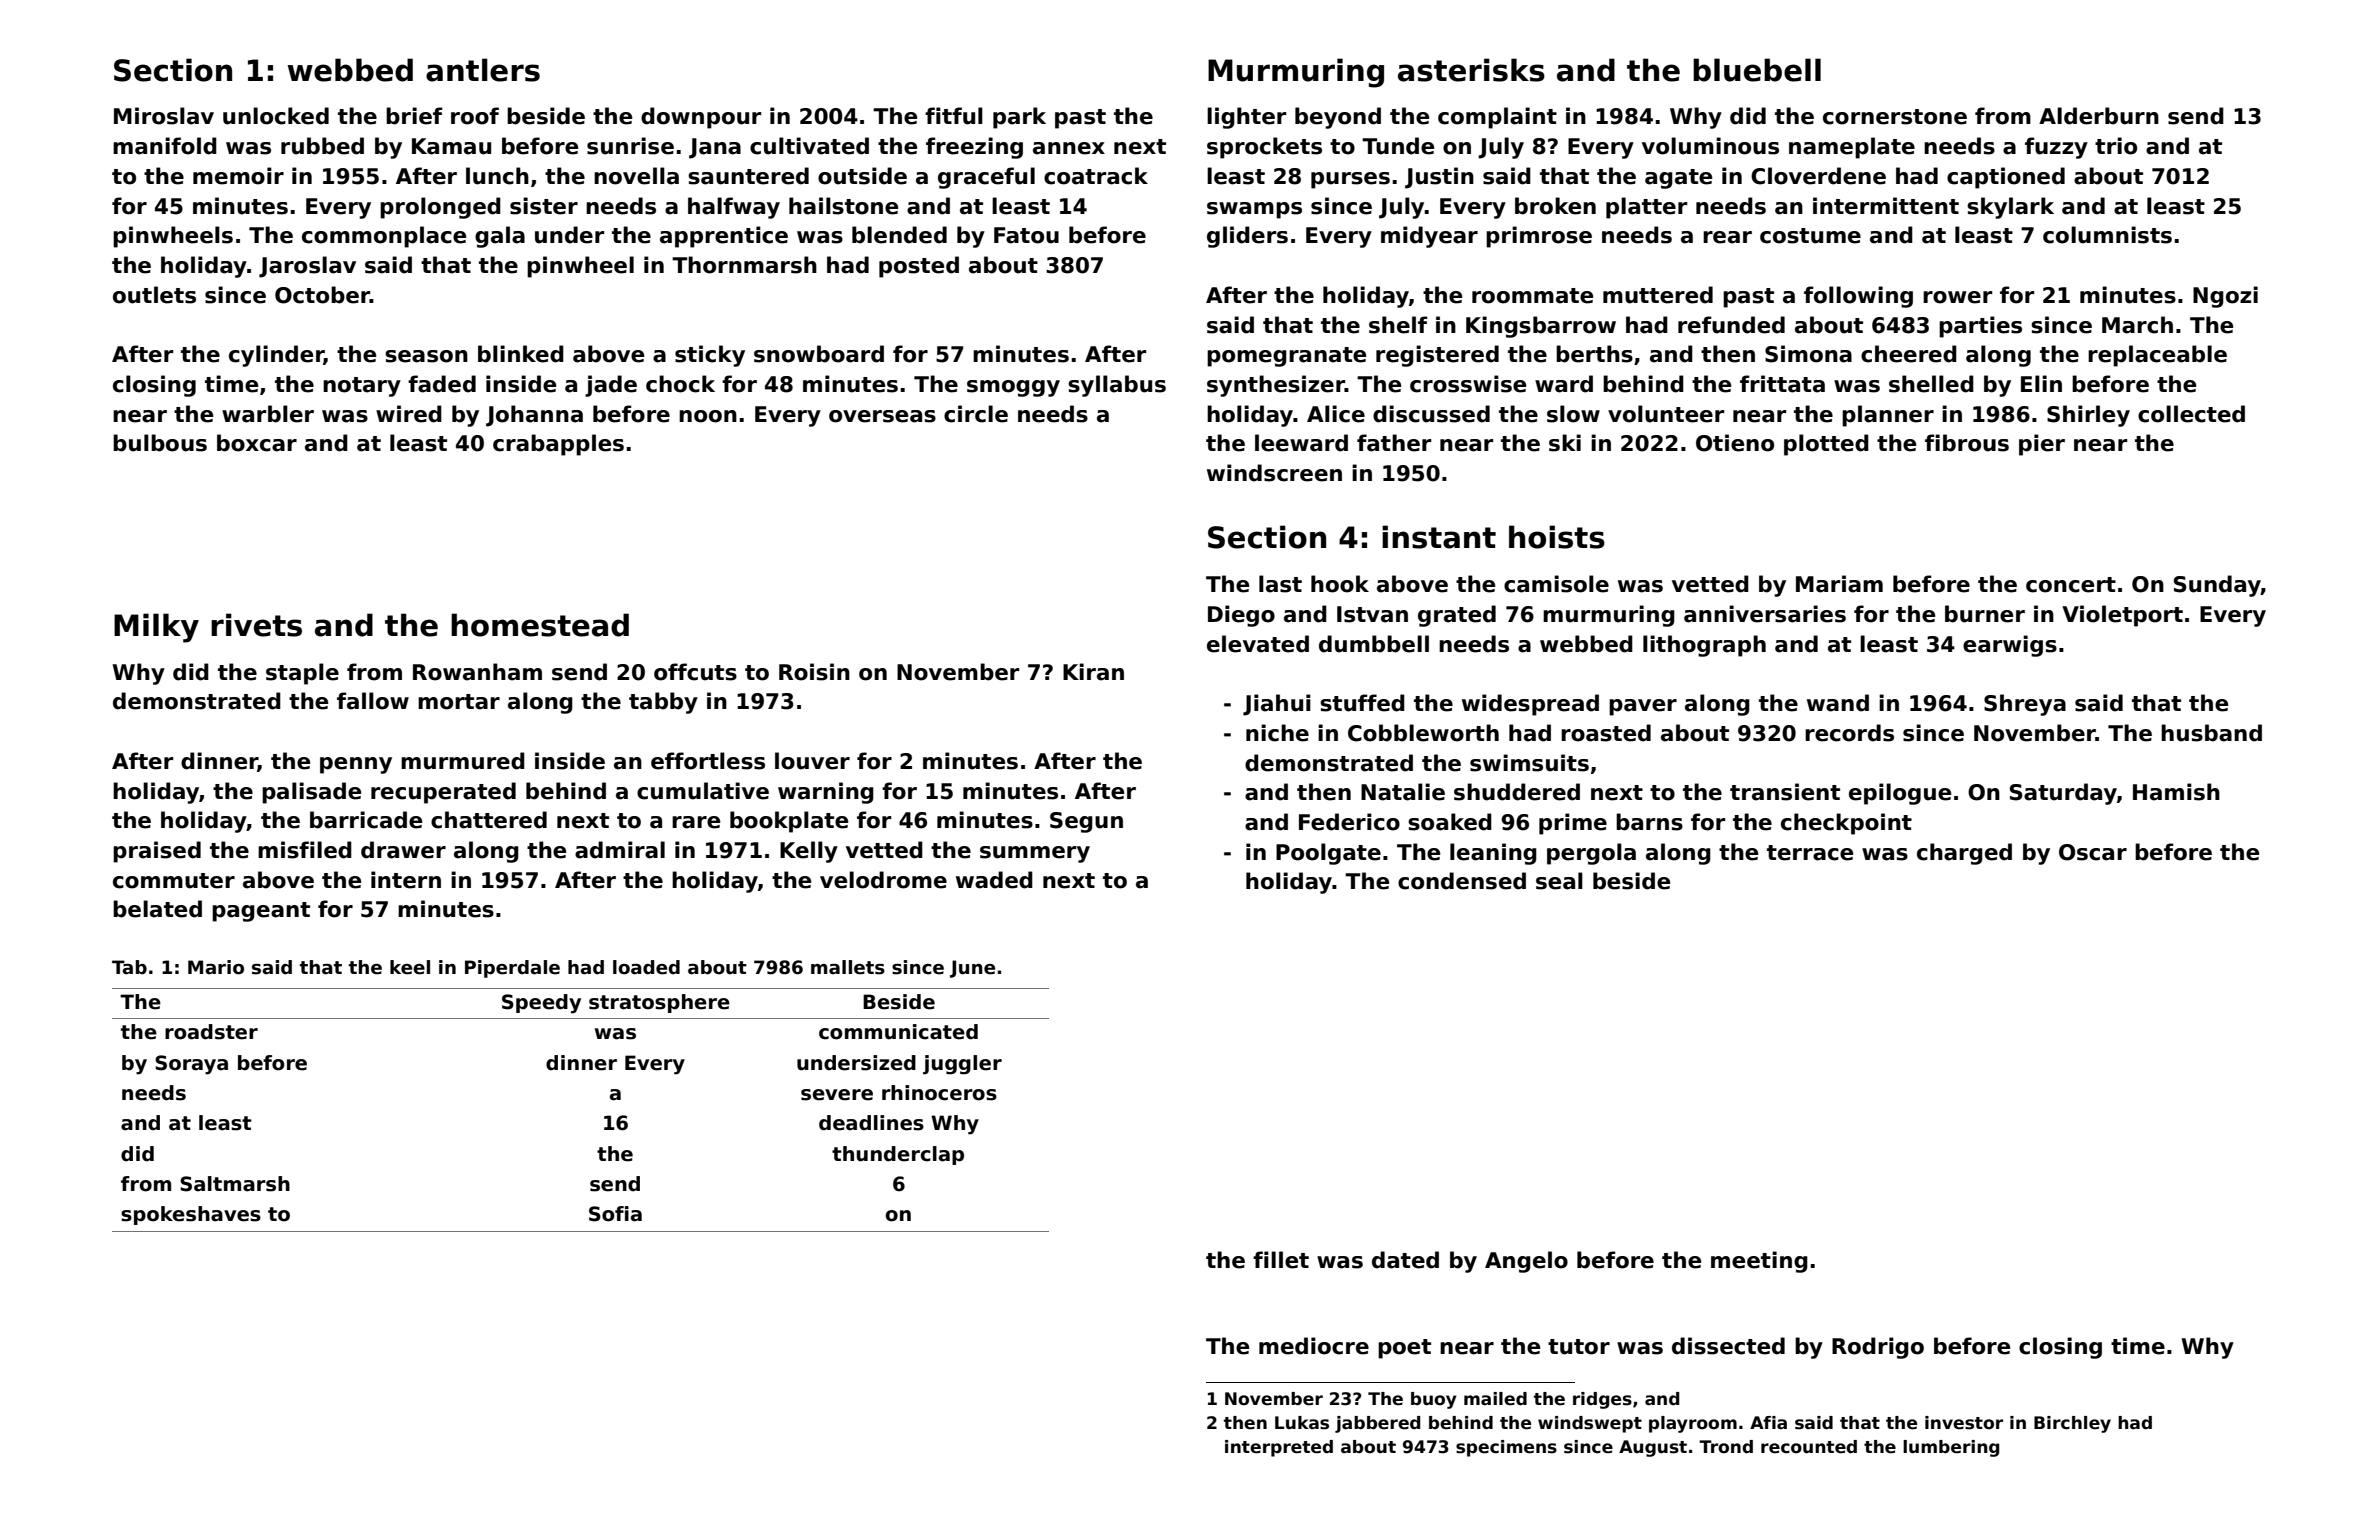  Describe the element at coordinates (2099, 116) in the page. I see `Alderburn` at that location.
